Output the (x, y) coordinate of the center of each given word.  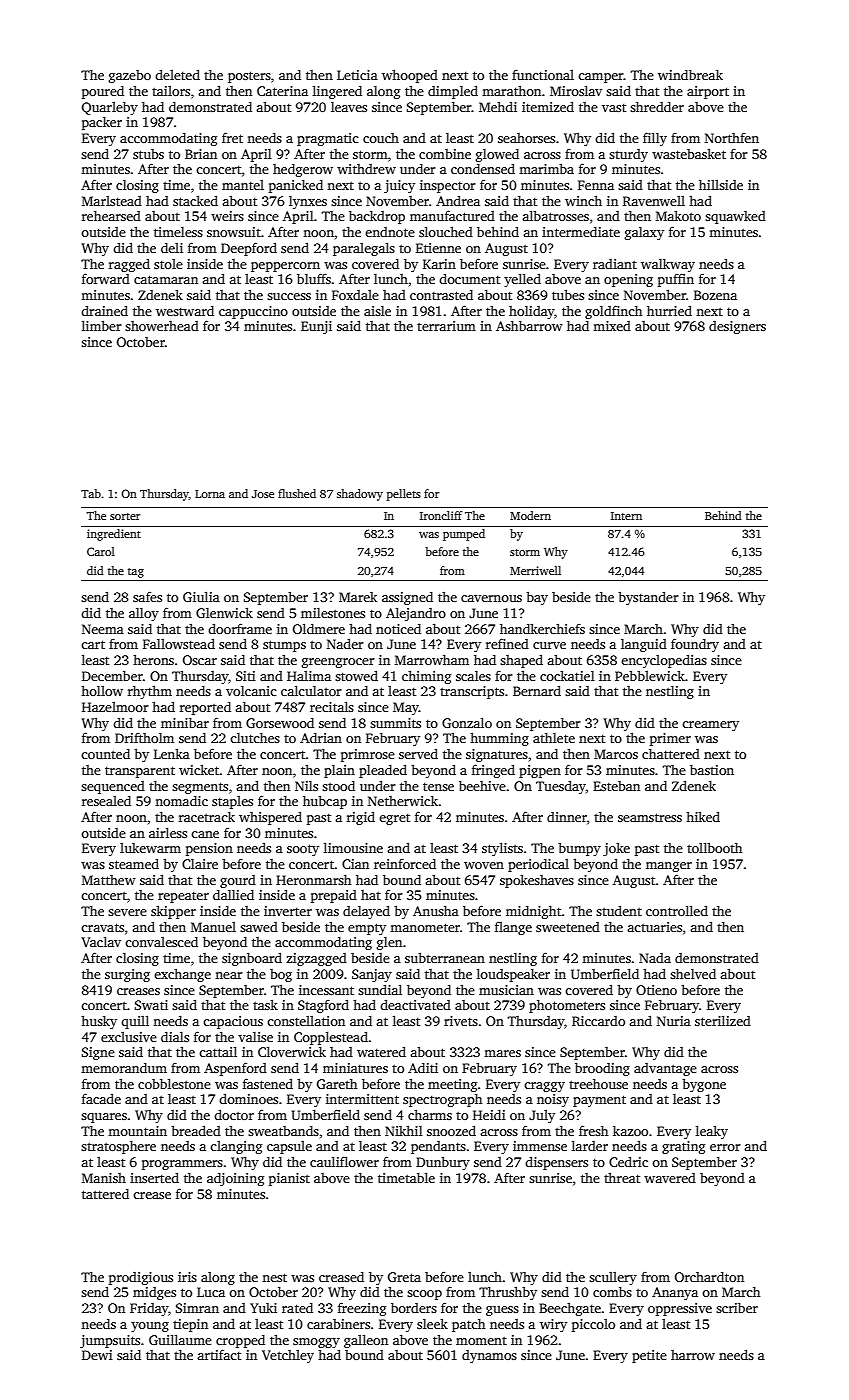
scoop (424, 1295)
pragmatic (328, 139)
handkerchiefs (542, 628)
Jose (263, 494)
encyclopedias (664, 661)
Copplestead (331, 1038)
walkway (668, 265)
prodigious (141, 1278)
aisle (377, 311)
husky (99, 1022)
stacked (195, 200)
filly (655, 139)
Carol (101, 551)
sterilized (723, 1020)
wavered (670, 1178)
